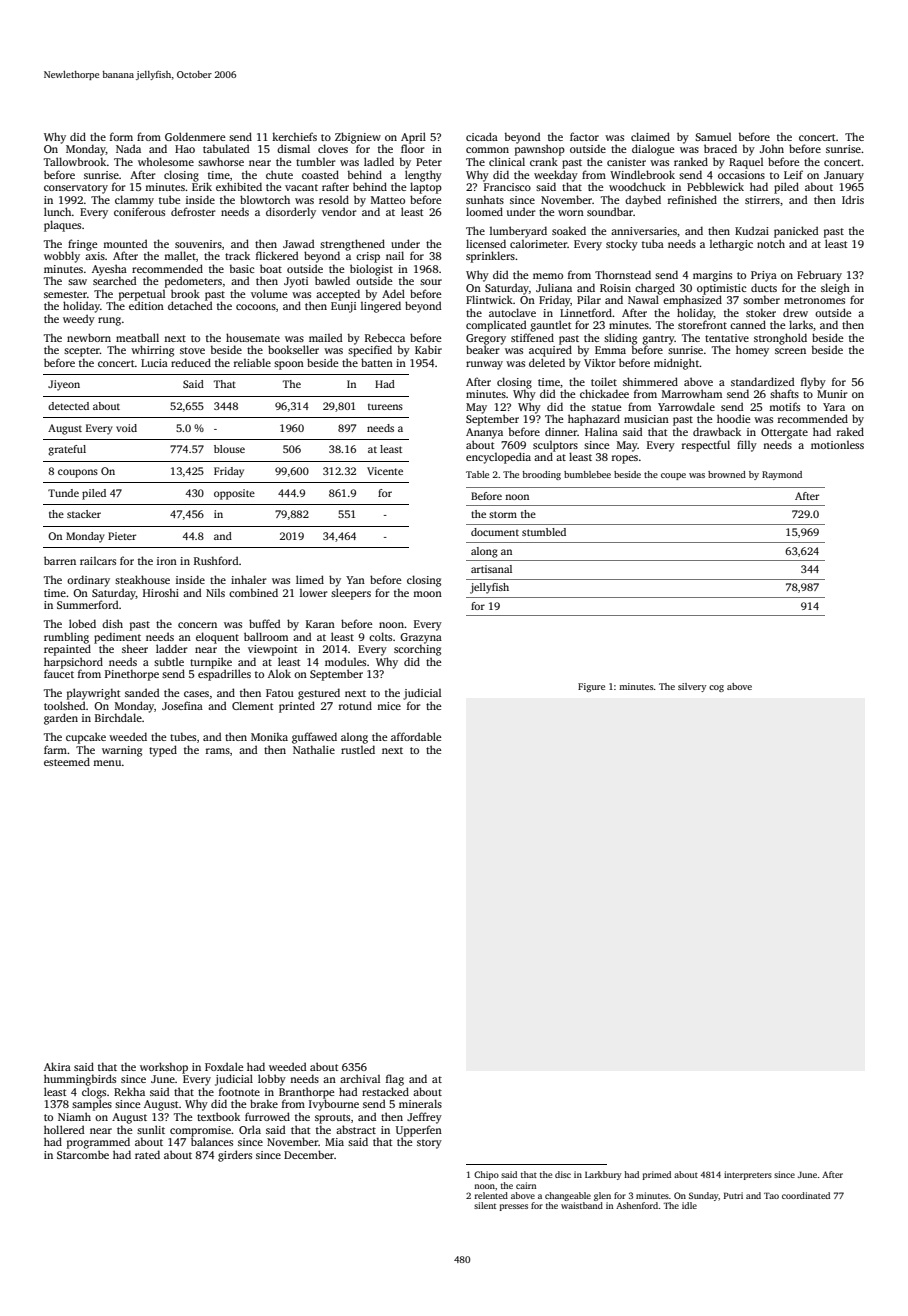 The height and width of the image is (1316, 908). Describe the element at coordinates (689, 1205) in the image. I see `idle` at that location.
